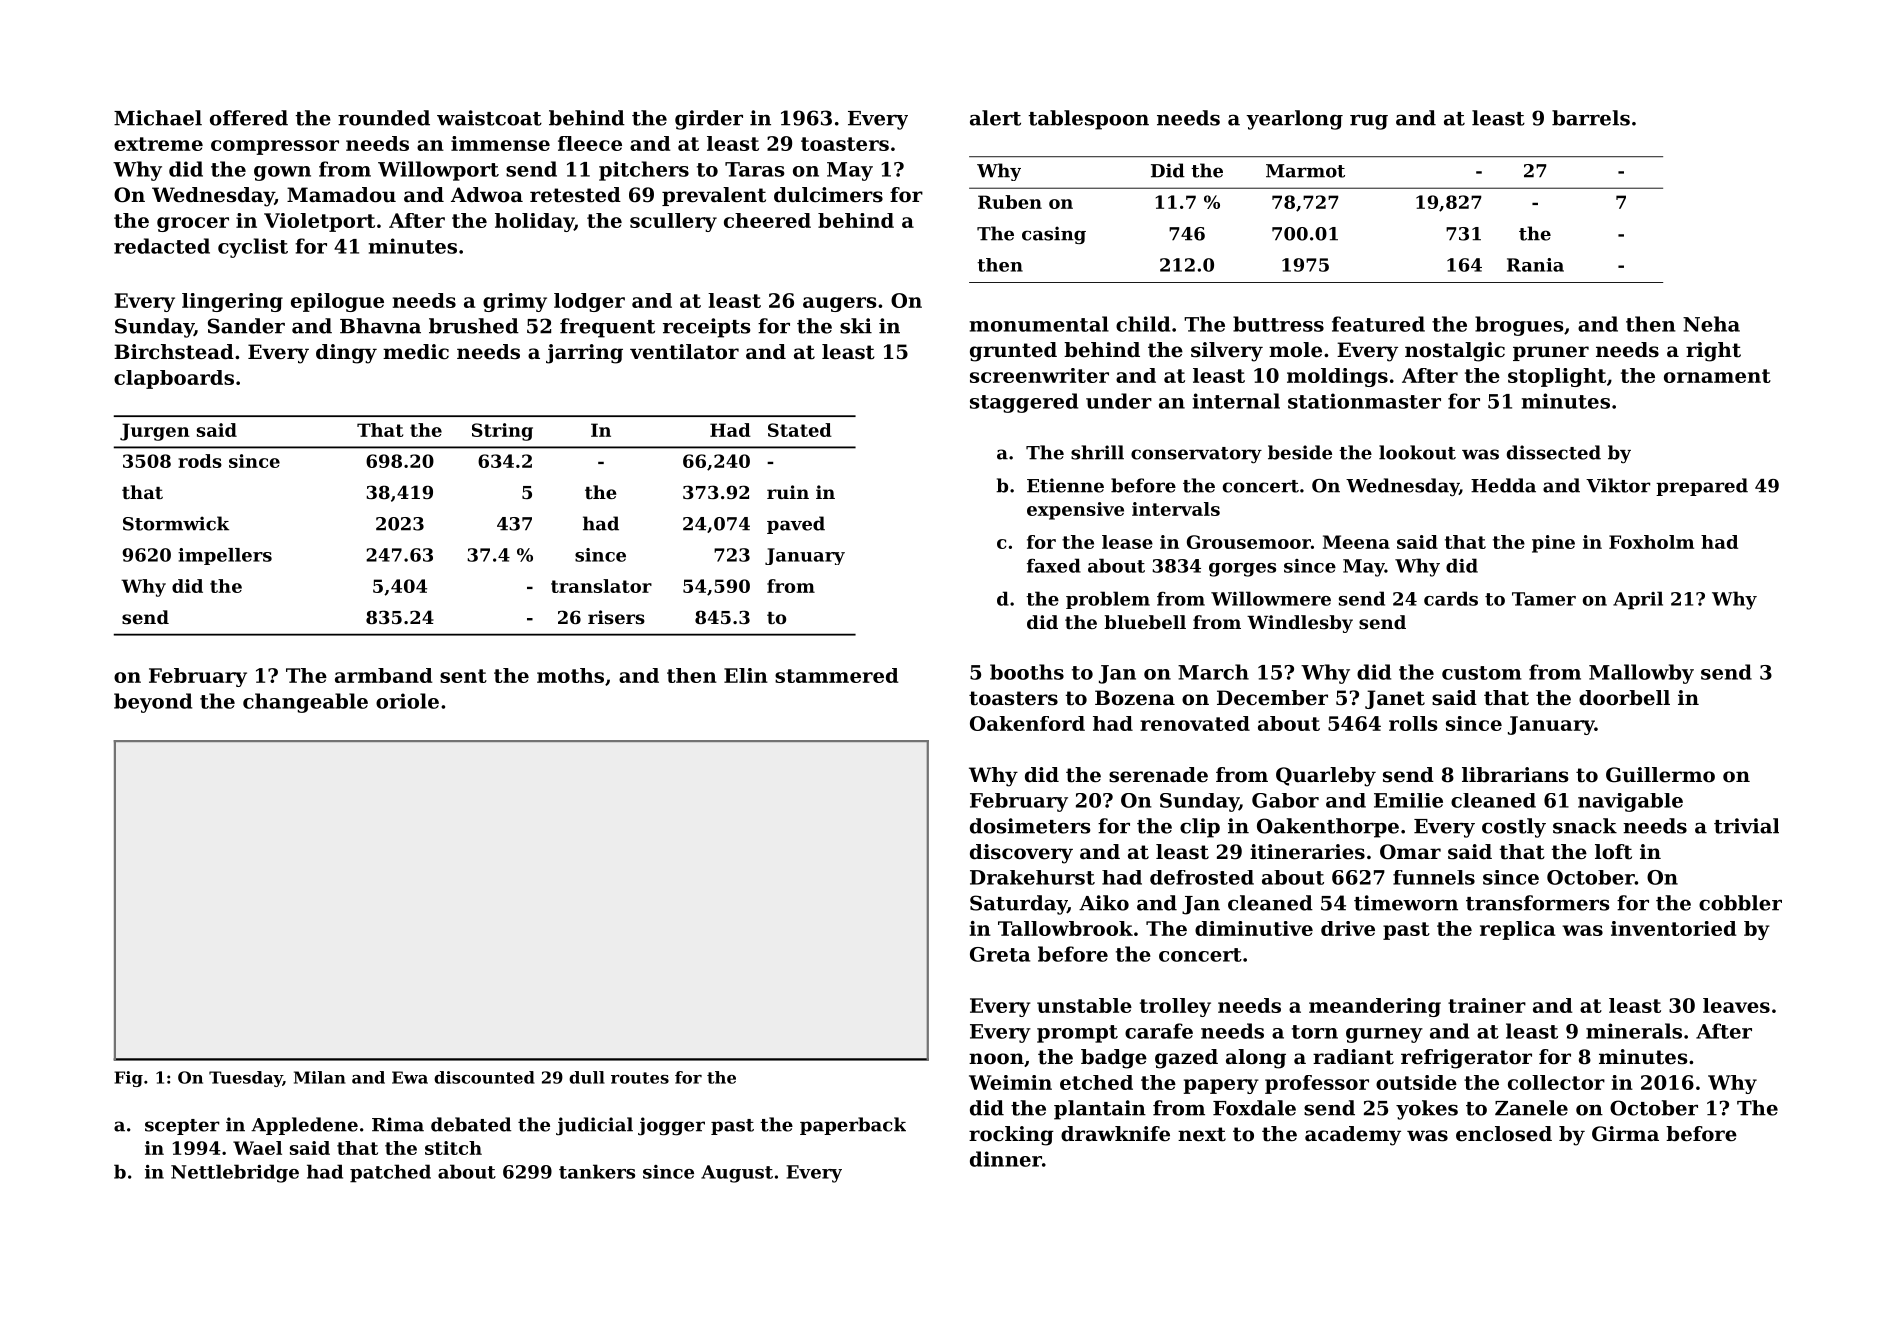 This screenshot has width=1898, height=1342. What do you see at coordinates (383, 675) in the screenshot?
I see `armband` at bounding box center [383, 675].
